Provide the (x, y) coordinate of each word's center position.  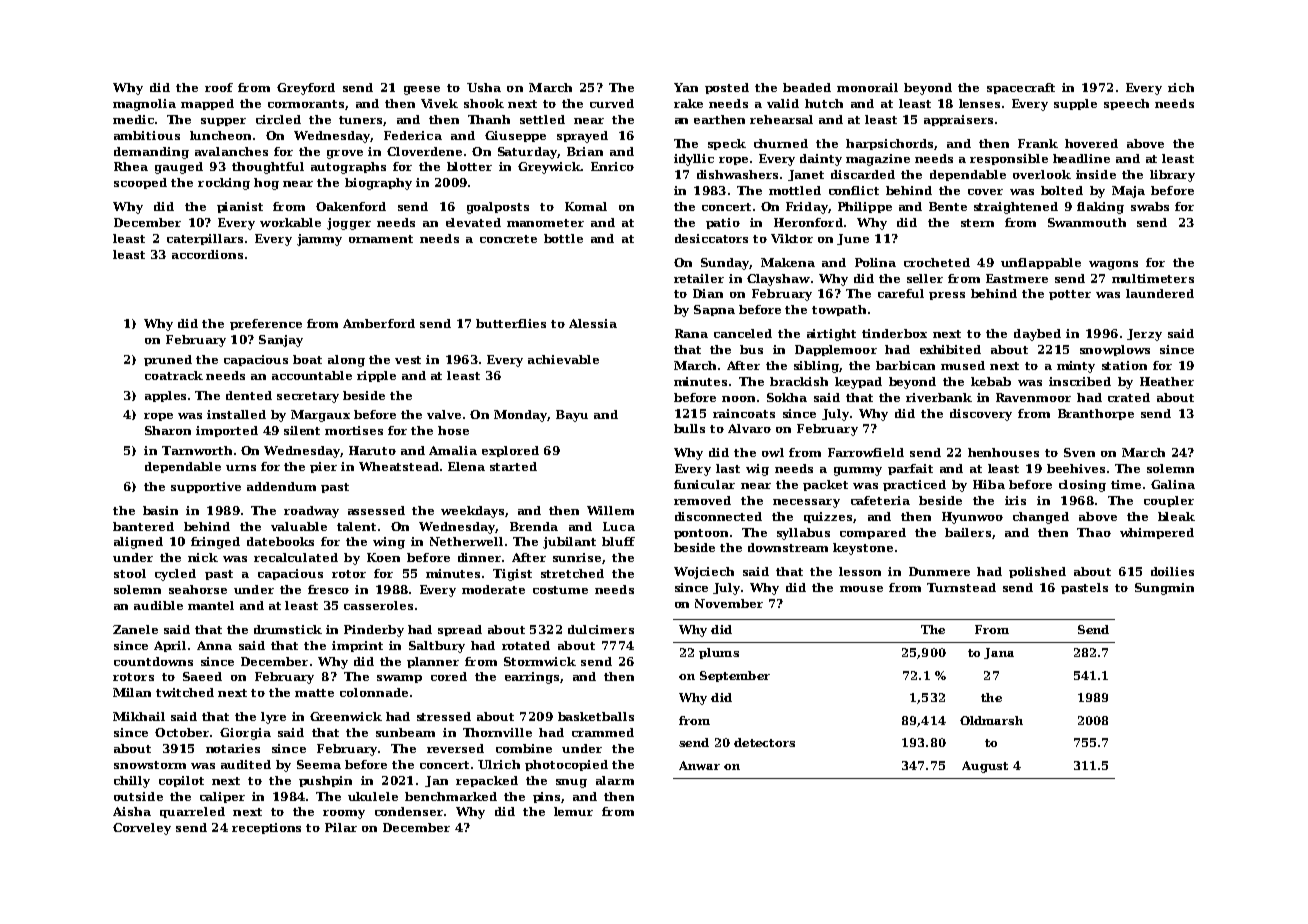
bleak (1176, 516)
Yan (686, 87)
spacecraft (1021, 88)
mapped (207, 104)
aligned (138, 543)
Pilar (341, 827)
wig (757, 470)
